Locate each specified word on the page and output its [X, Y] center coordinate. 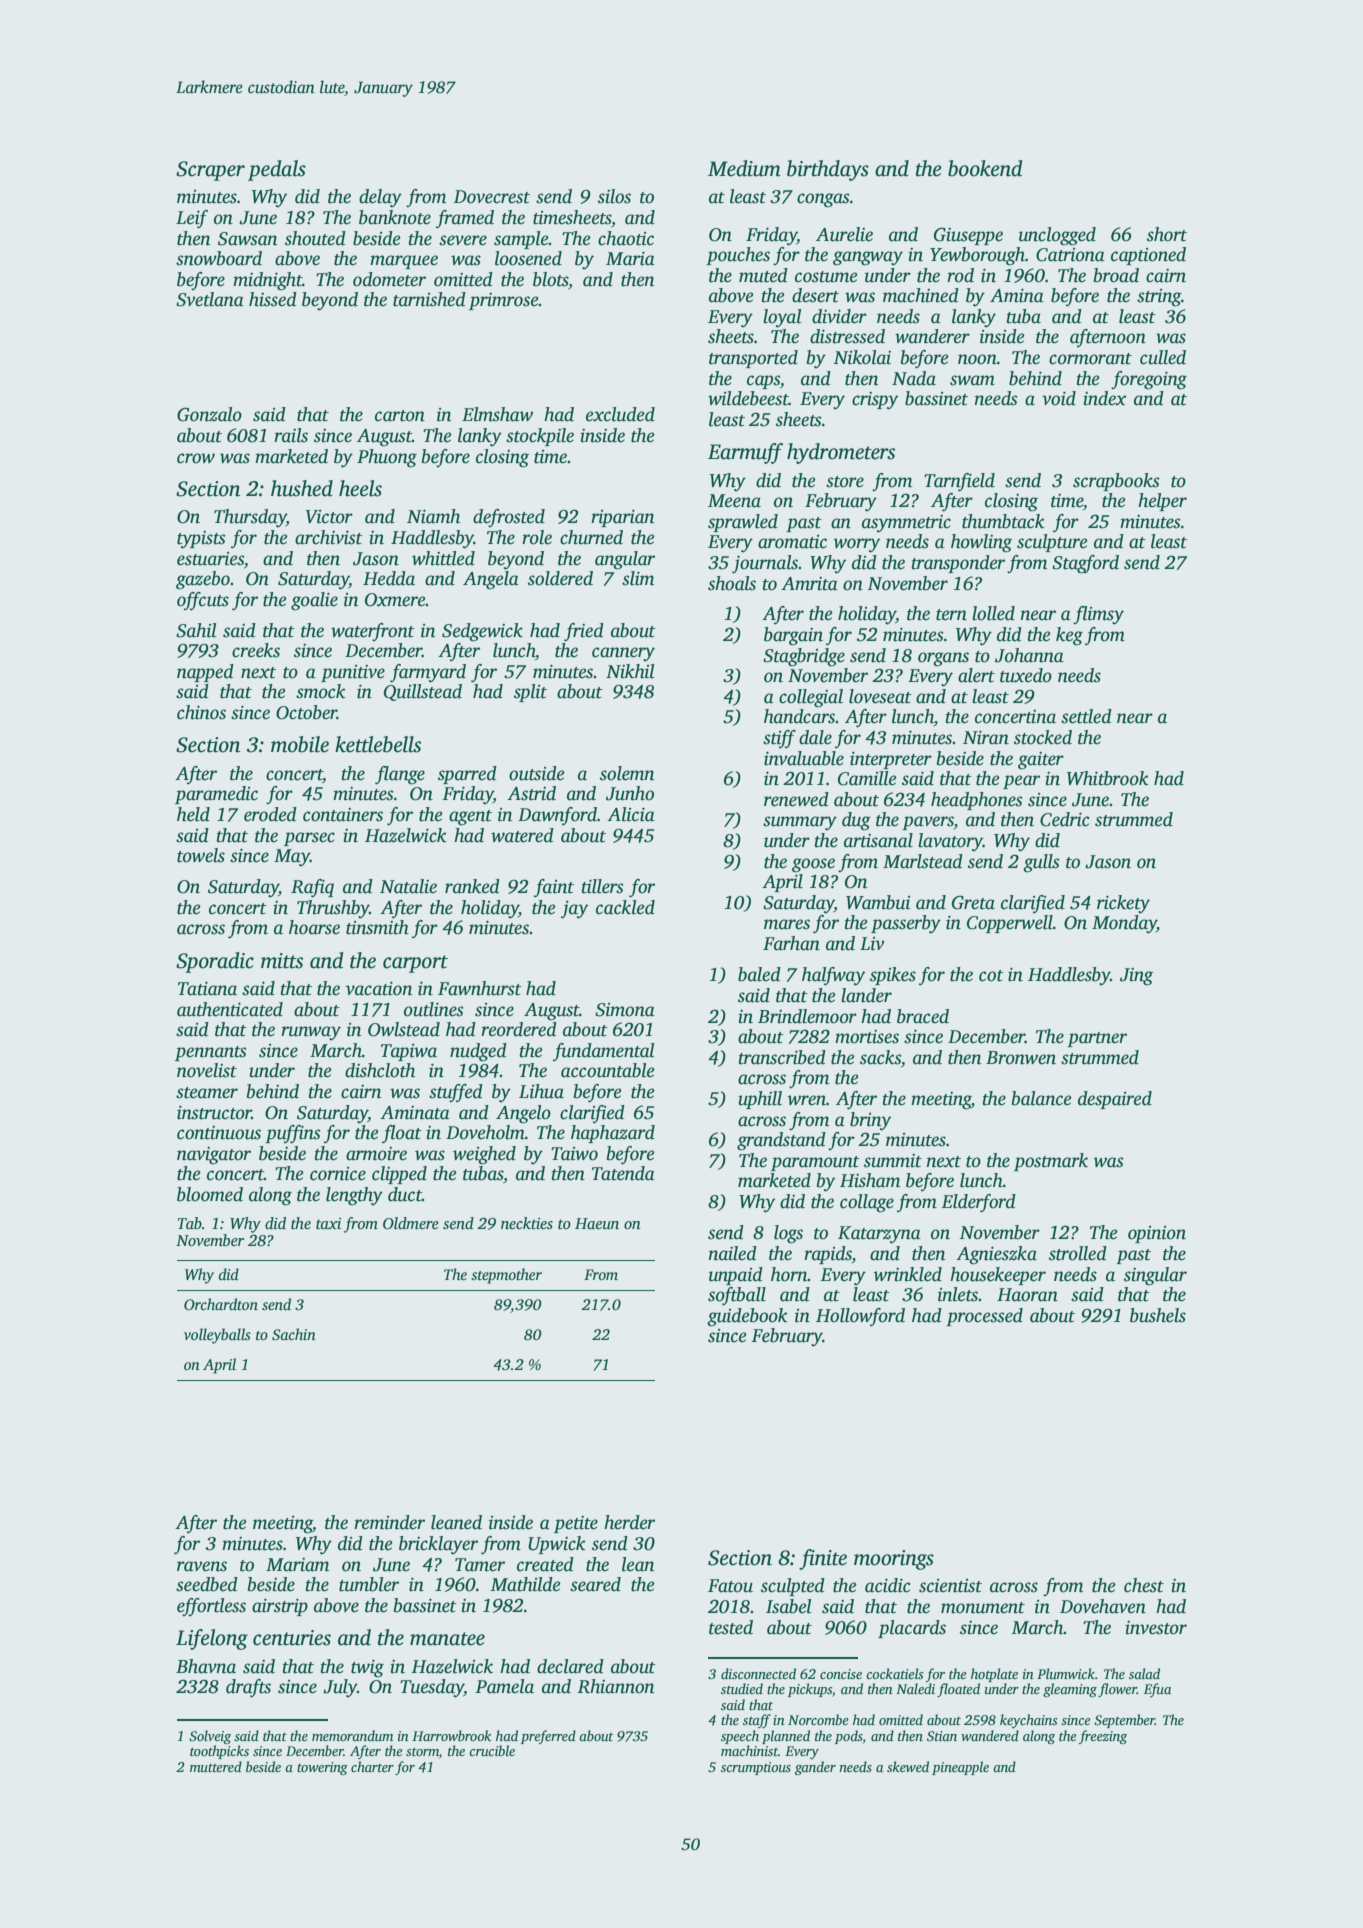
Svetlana [210, 299]
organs [943, 659]
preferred [548, 1737]
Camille [867, 778]
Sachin [294, 1334]
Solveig [210, 1737]
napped [205, 673]
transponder [958, 564]
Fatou [730, 1586]
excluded [620, 414]
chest [1144, 1585]
